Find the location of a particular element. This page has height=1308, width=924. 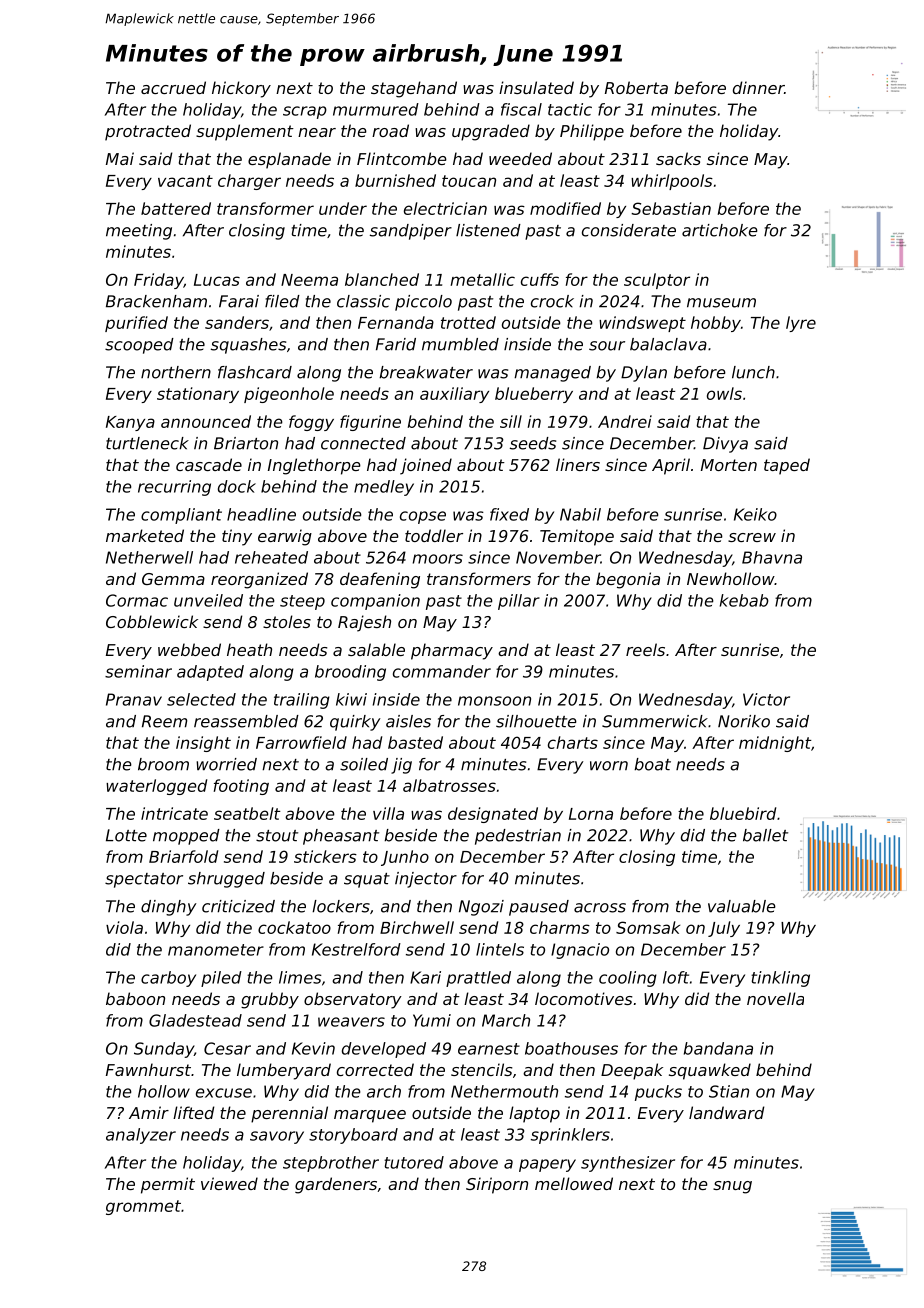

selected is located at coordinates (201, 699).
